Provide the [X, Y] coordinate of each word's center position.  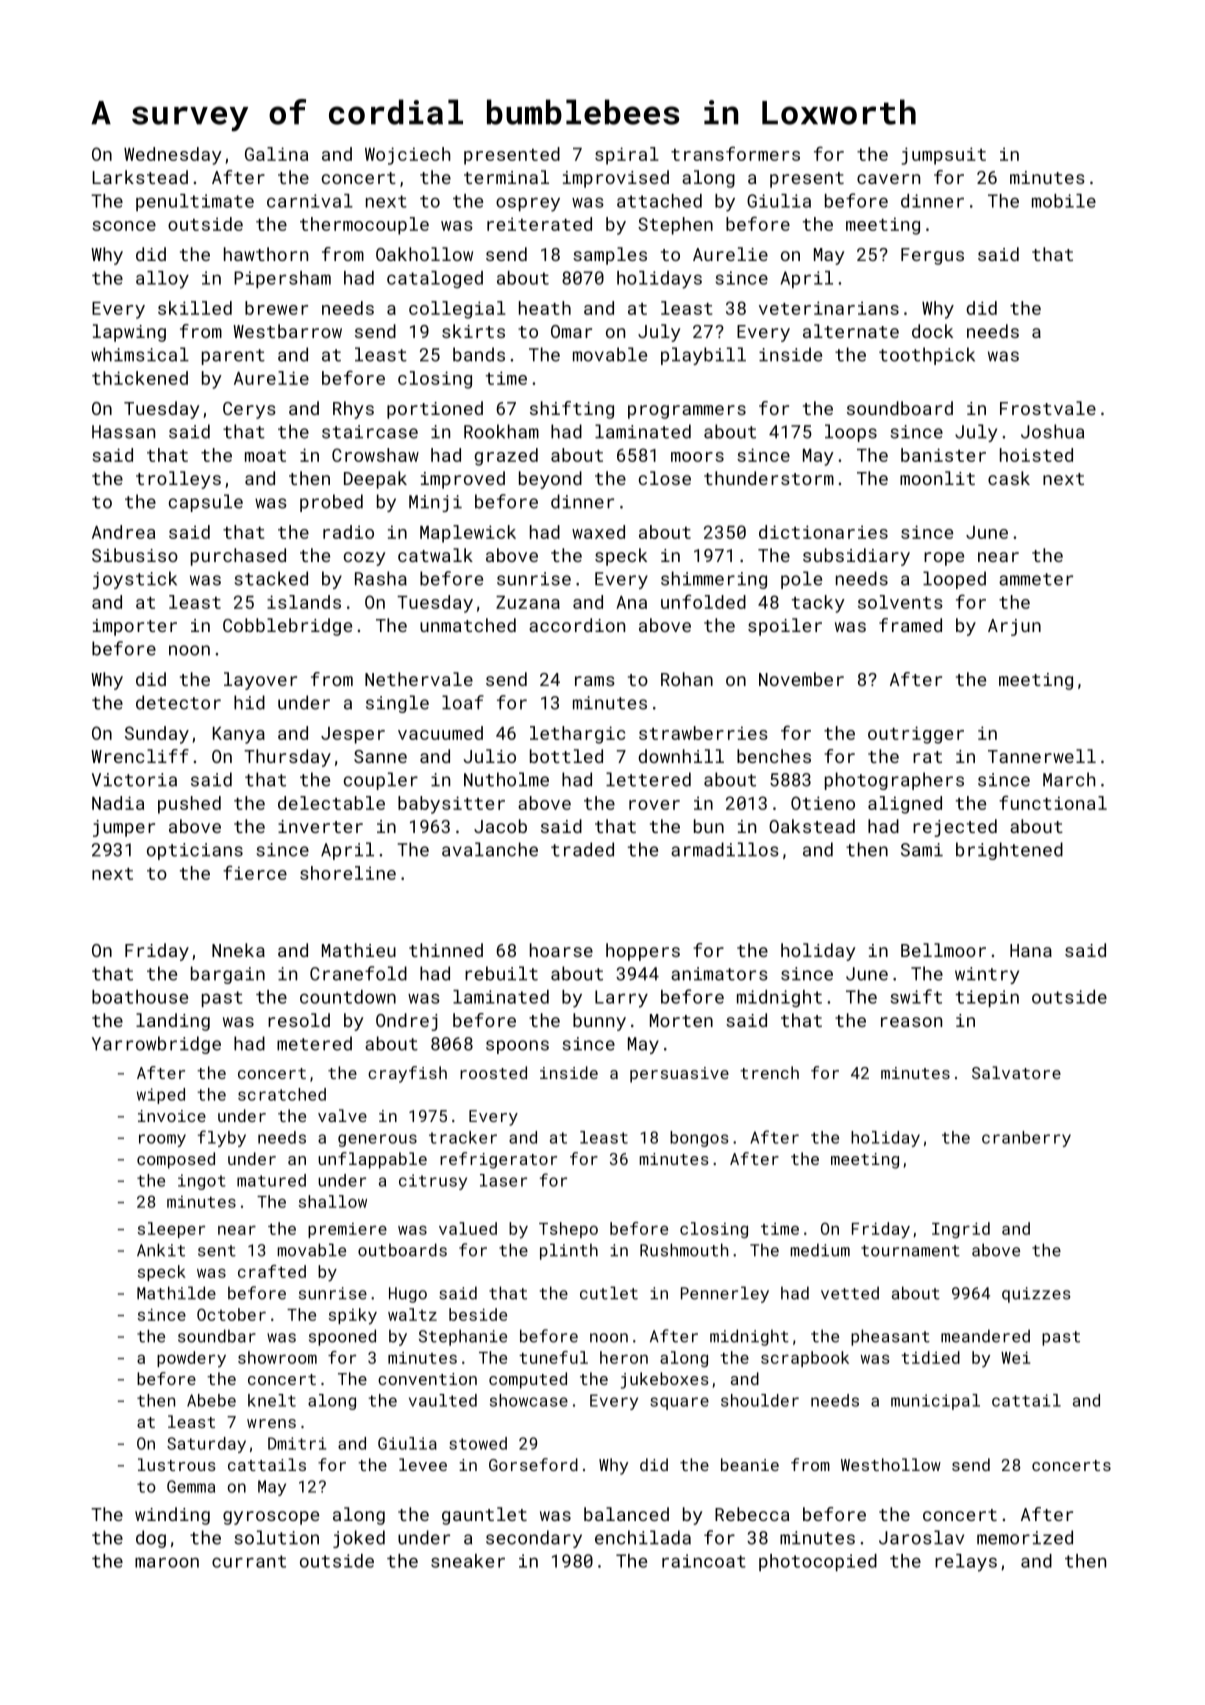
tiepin [987, 998]
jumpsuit [943, 156]
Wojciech [408, 156]
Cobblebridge [287, 627]
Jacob [500, 826]
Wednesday [173, 156]
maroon [167, 1562]
